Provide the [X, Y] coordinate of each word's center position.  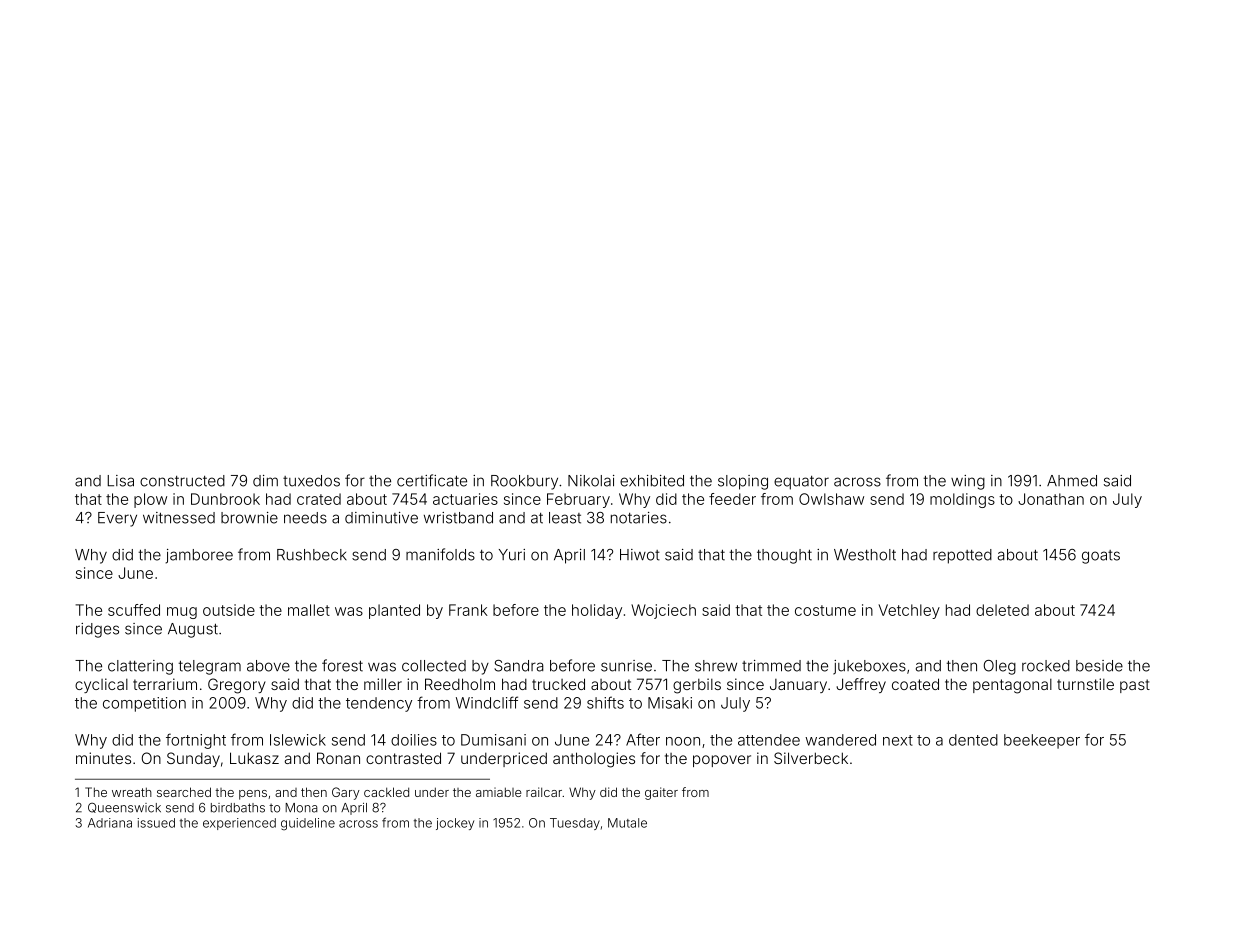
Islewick [298, 740]
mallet [309, 610]
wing [968, 482]
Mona [301, 808]
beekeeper [1042, 741]
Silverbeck [811, 758]
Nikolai [591, 481]
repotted [962, 556]
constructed [182, 481]
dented [973, 740]
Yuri [512, 555]
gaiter [661, 793]
